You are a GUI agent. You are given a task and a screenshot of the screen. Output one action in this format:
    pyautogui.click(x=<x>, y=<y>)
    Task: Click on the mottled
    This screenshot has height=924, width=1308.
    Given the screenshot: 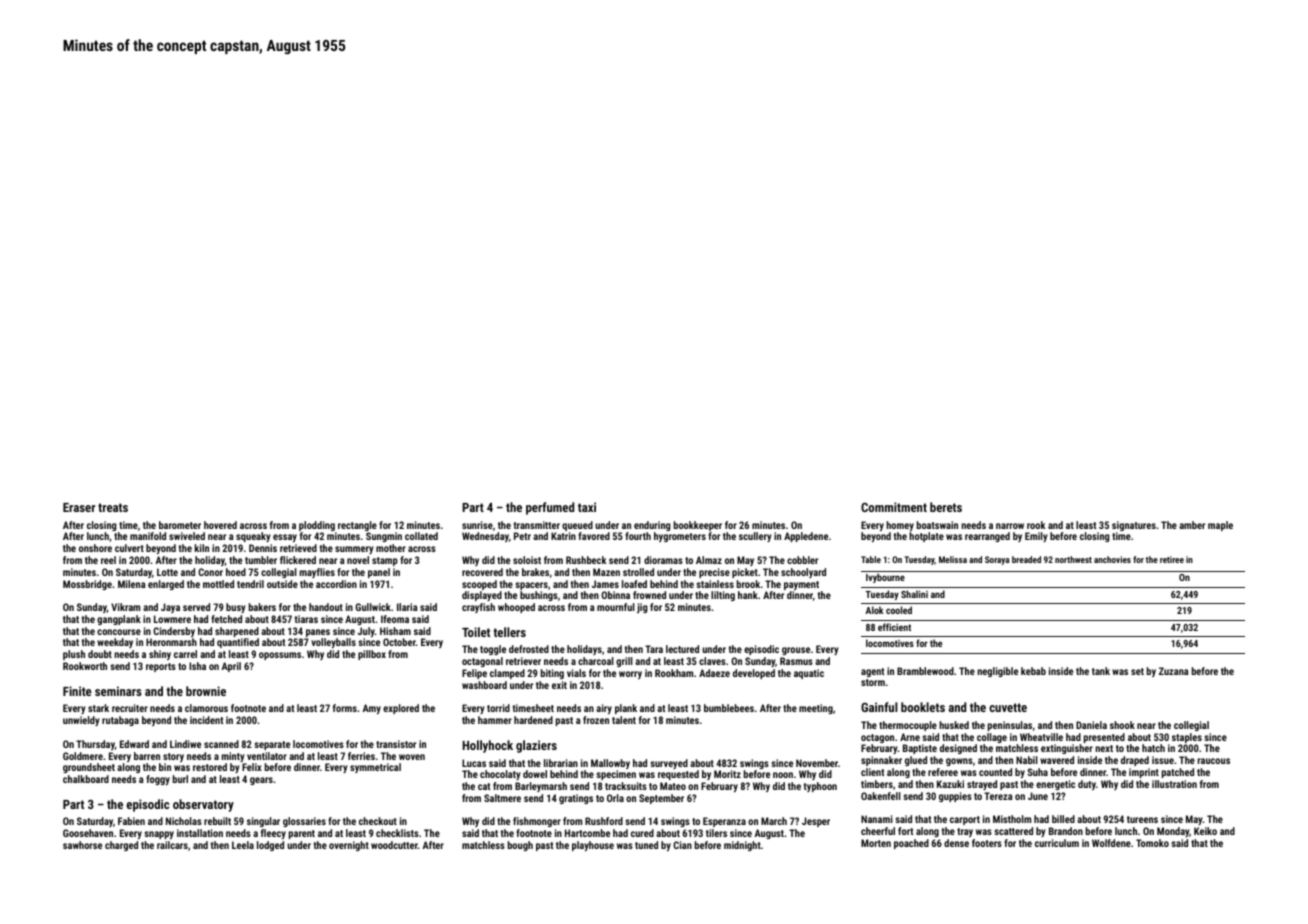 What is the action you would take?
    pyautogui.click(x=218, y=584)
